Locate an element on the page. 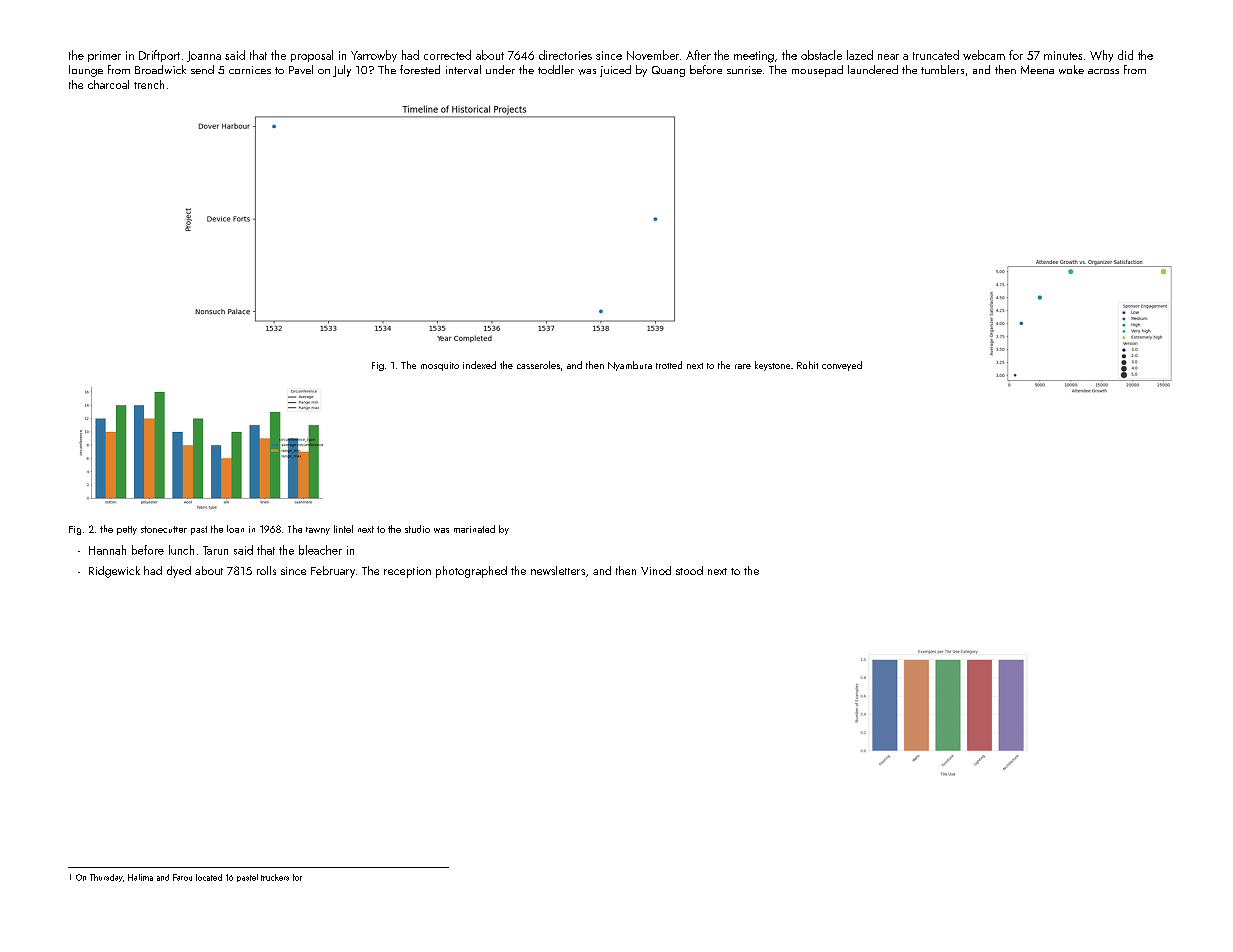 The height and width of the image is (952, 1233). woke is located at coordinates (1071, 69).
